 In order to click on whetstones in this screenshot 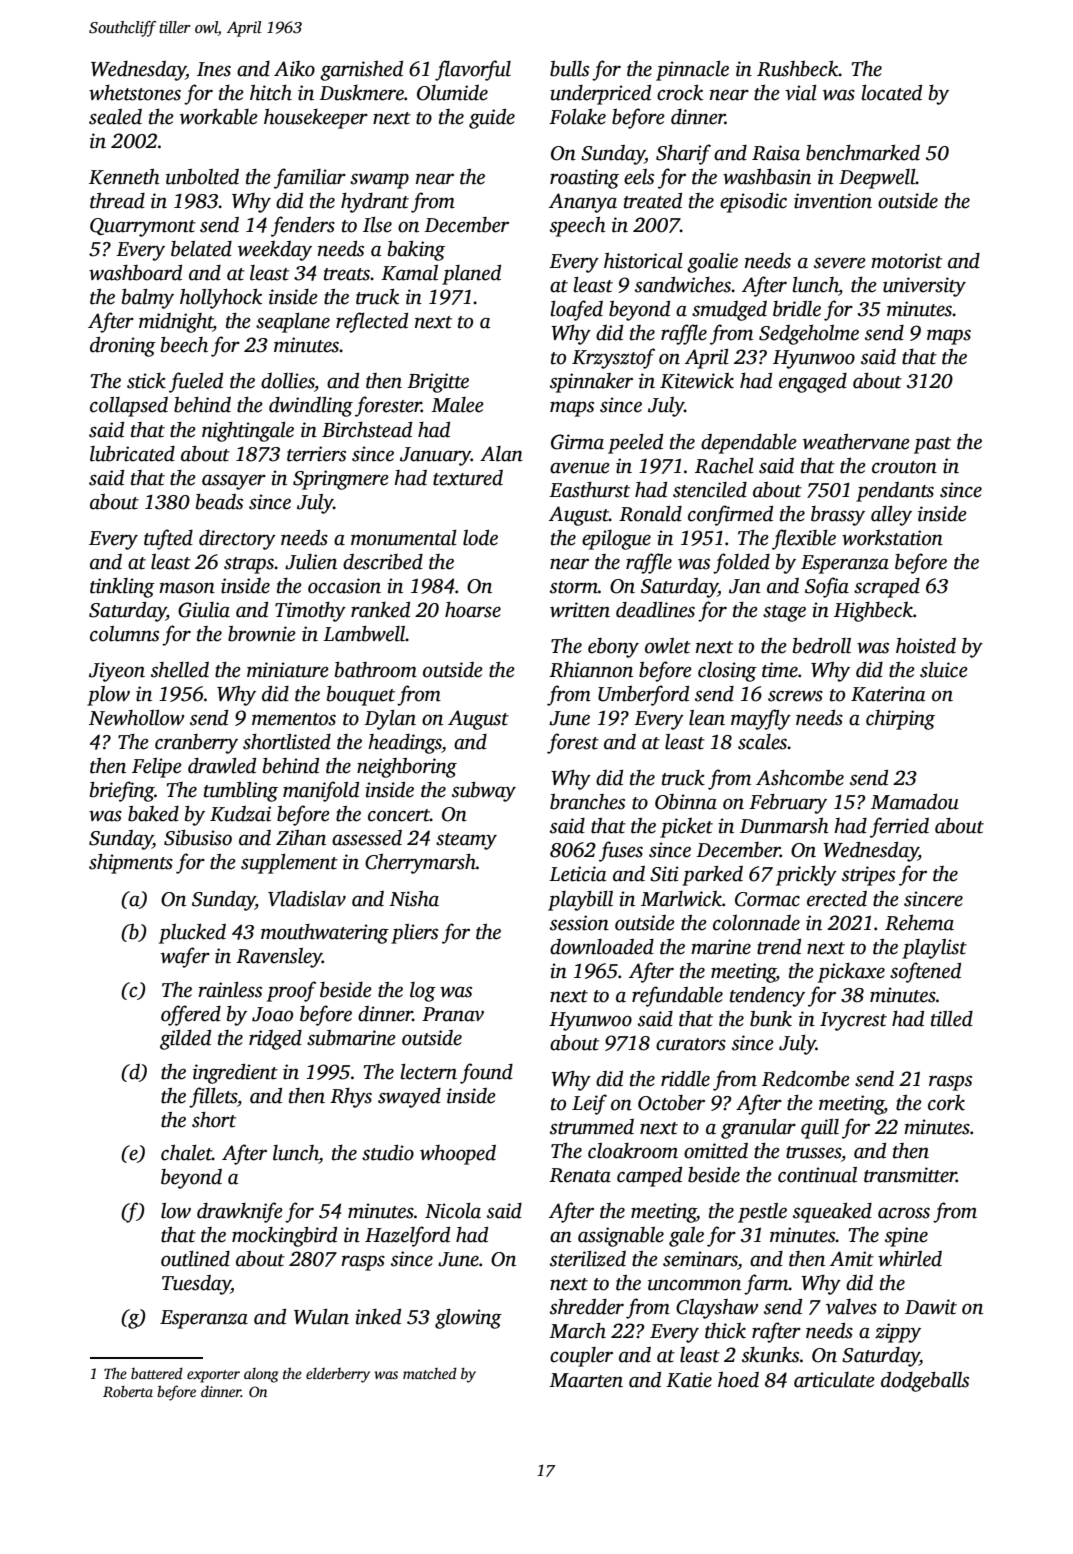, I will do `click(135, 93)`.
